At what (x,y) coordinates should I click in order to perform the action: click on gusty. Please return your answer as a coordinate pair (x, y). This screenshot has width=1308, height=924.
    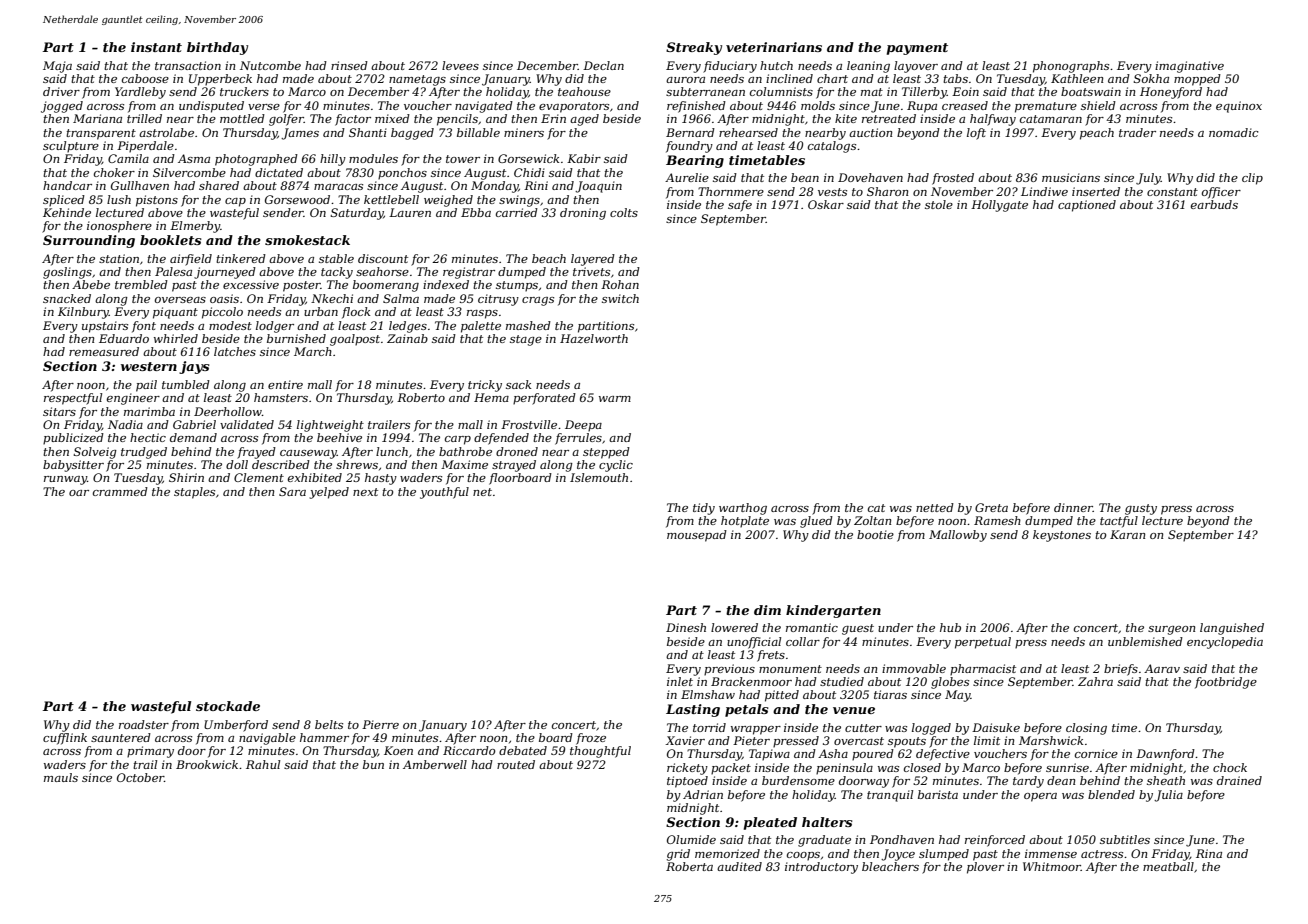
    Looking at the image, I should click on (1141, 509).
